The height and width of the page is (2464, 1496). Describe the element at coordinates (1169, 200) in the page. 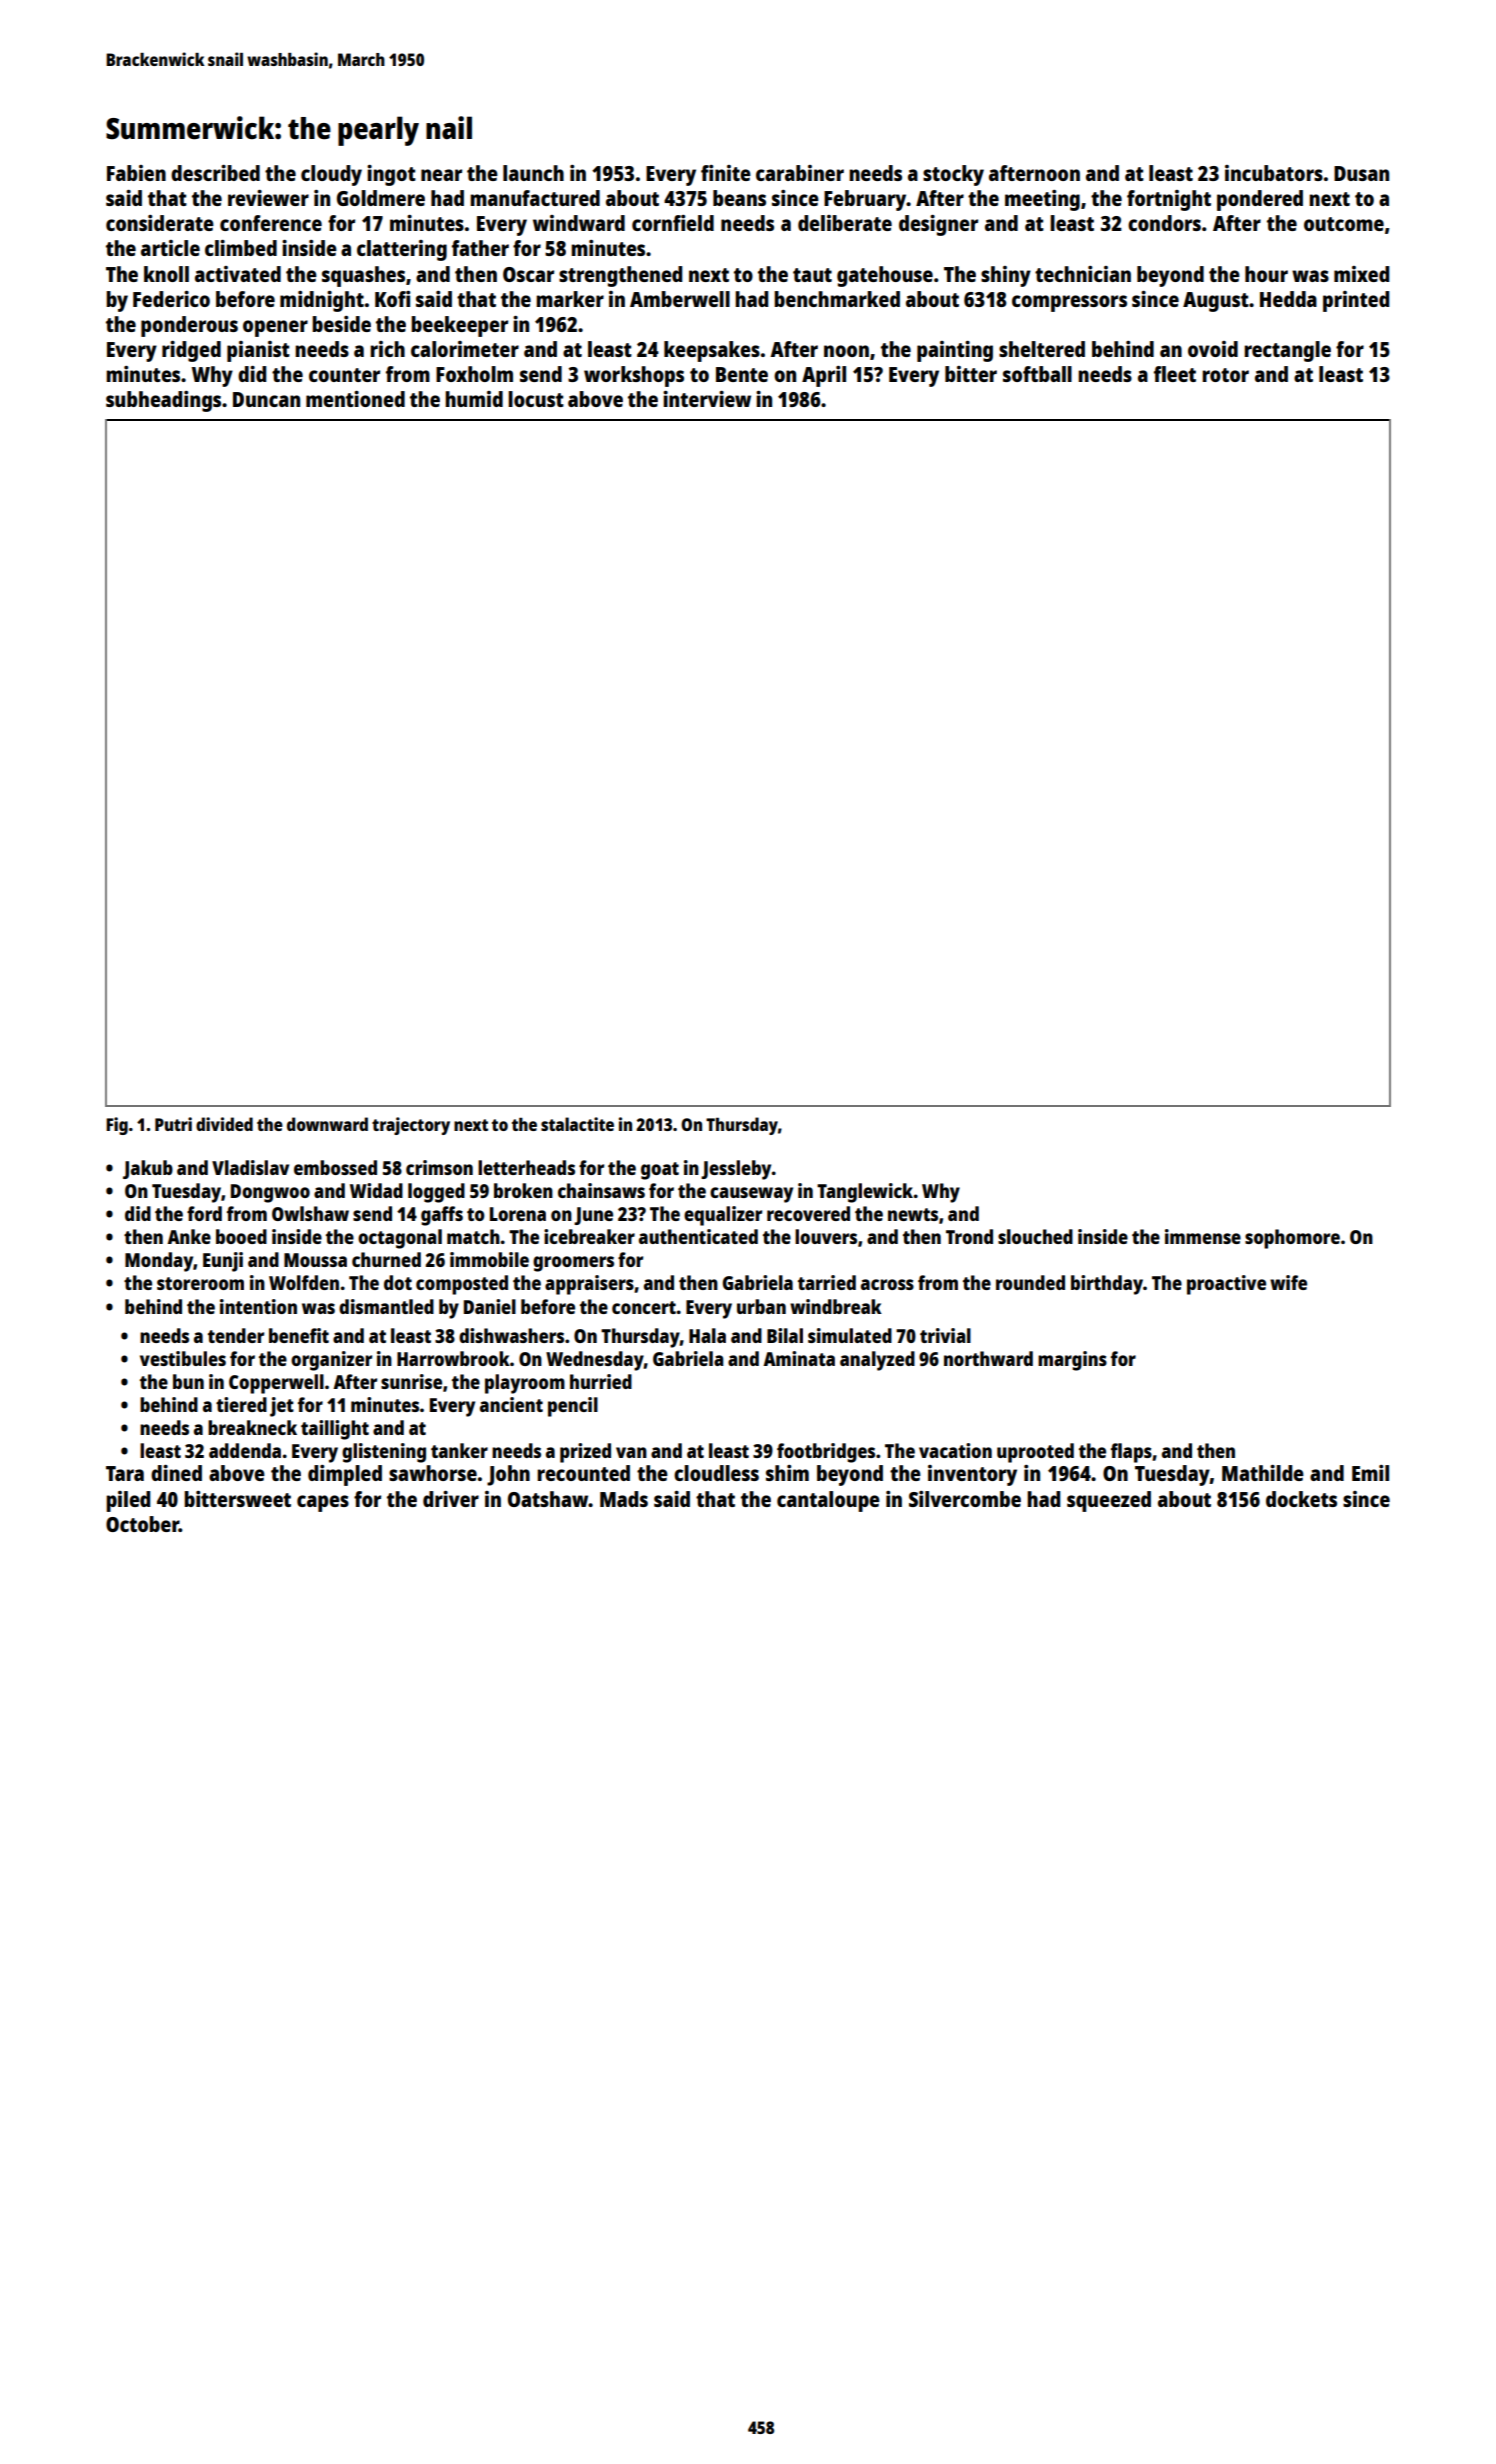

I see `fortnight` at that location.
